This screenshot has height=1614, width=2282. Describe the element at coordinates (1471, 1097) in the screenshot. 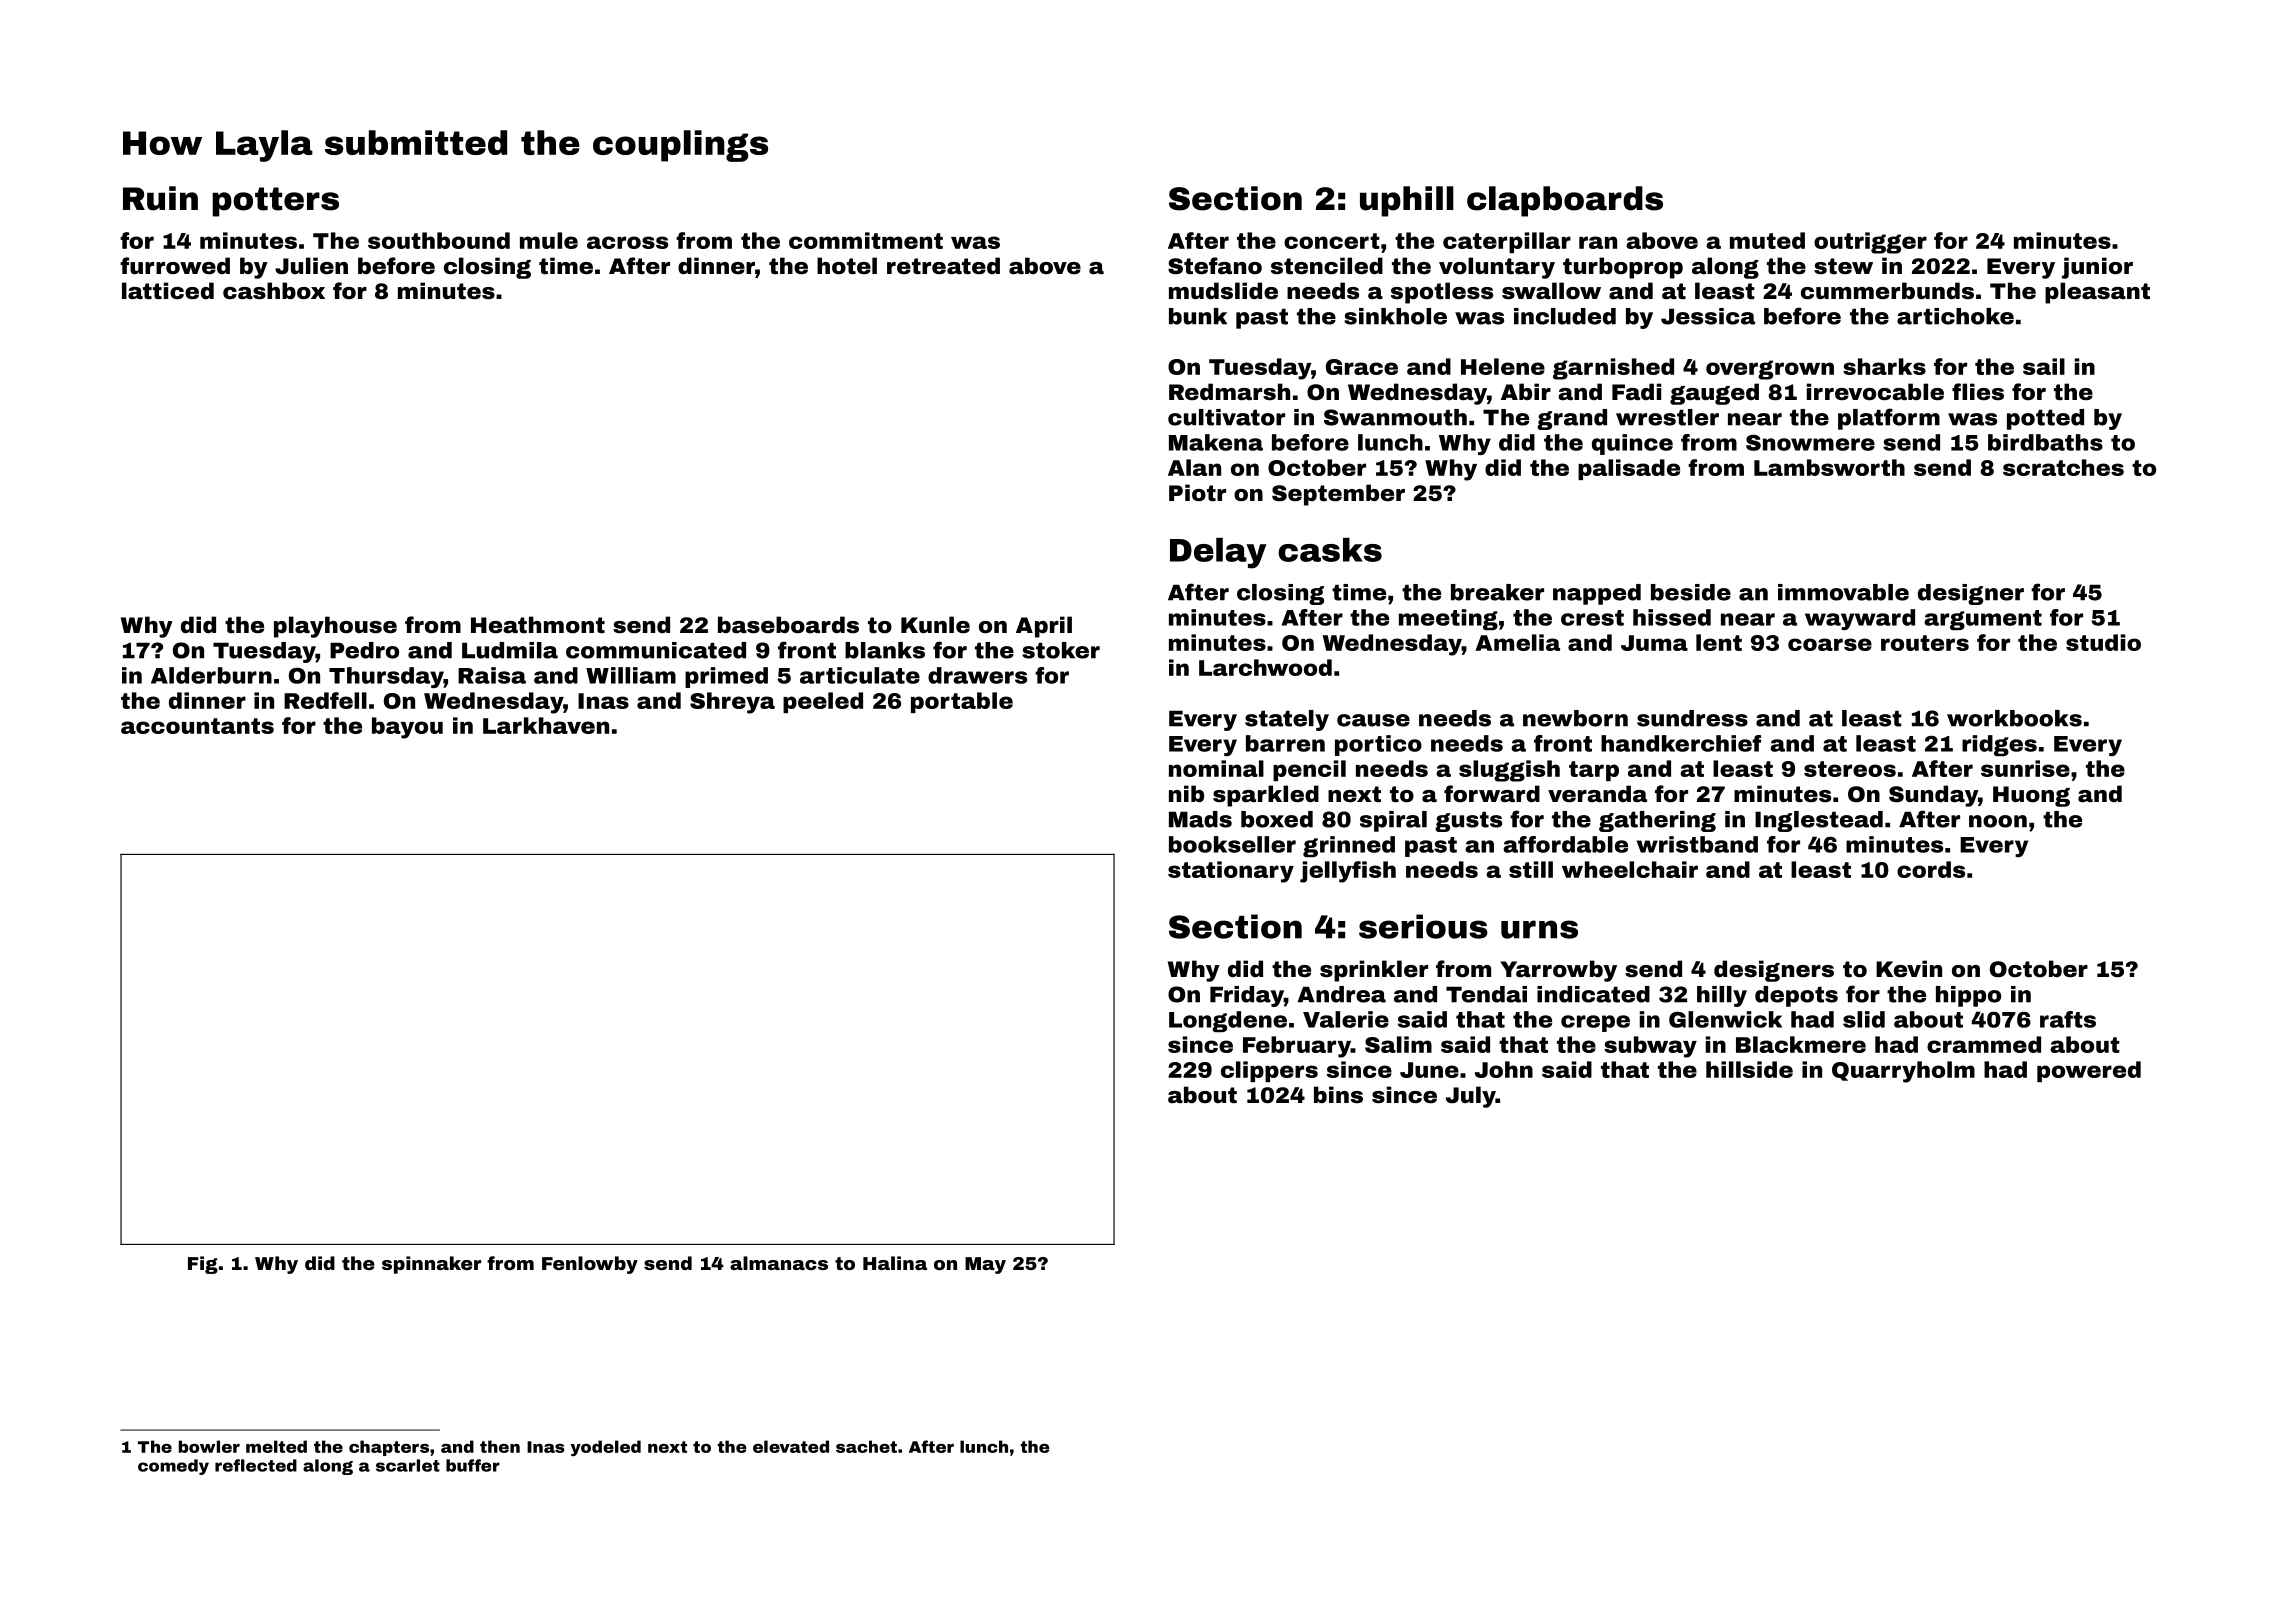

I see `July` at that location.
